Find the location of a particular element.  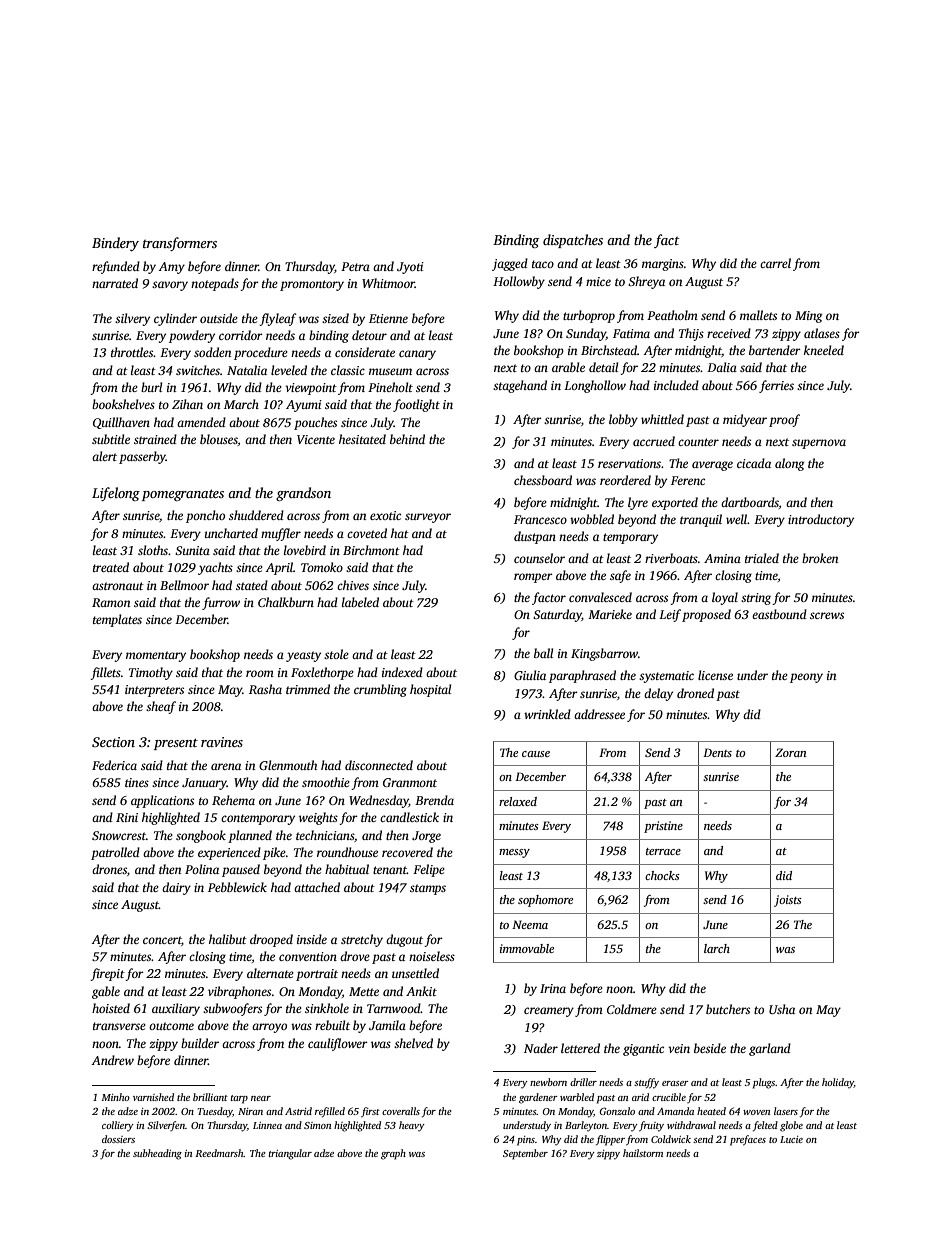

refunded is located at coordinates (116, 267).
